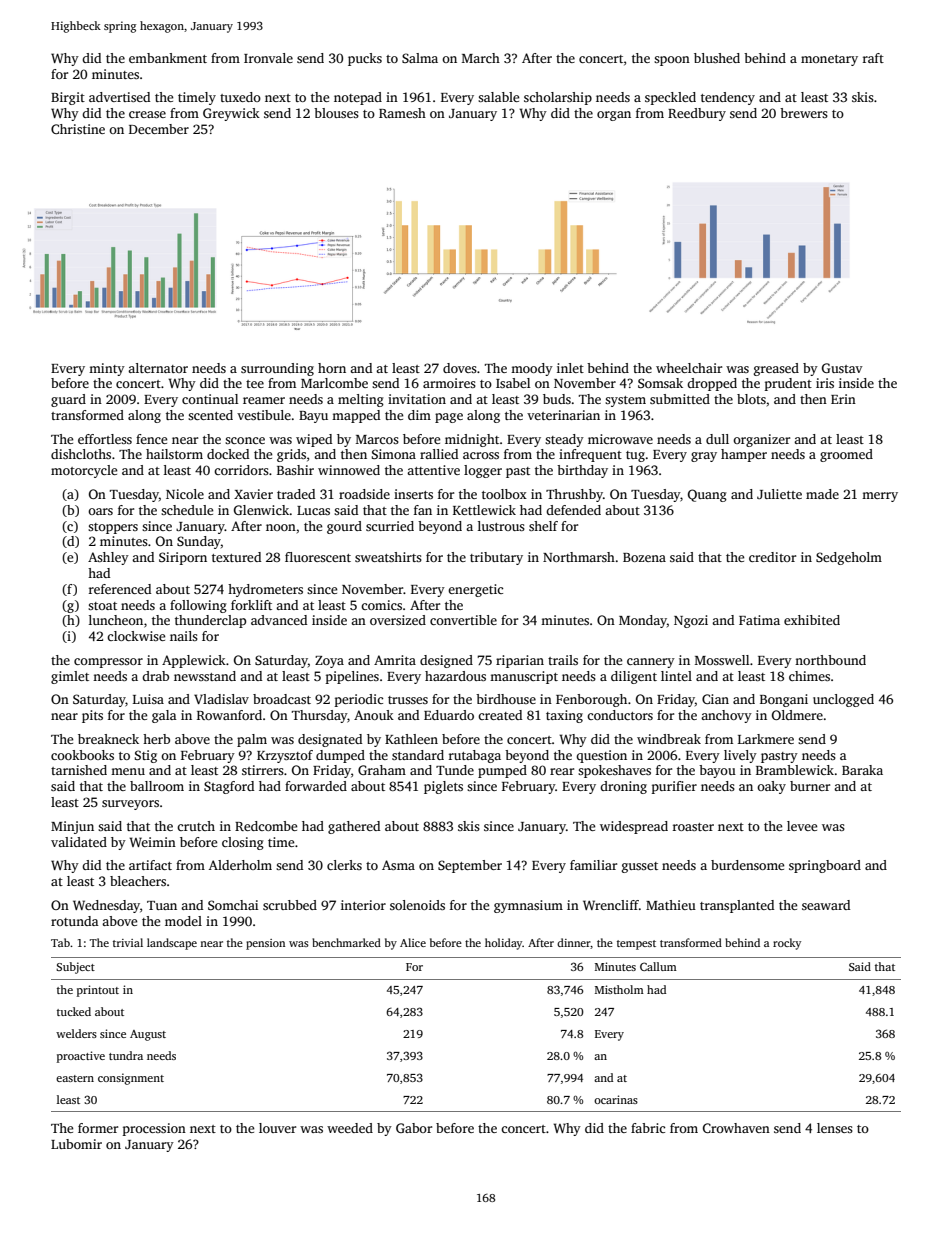 The image size is (952, 1233). I want to click on pits, so click(92, 716).
